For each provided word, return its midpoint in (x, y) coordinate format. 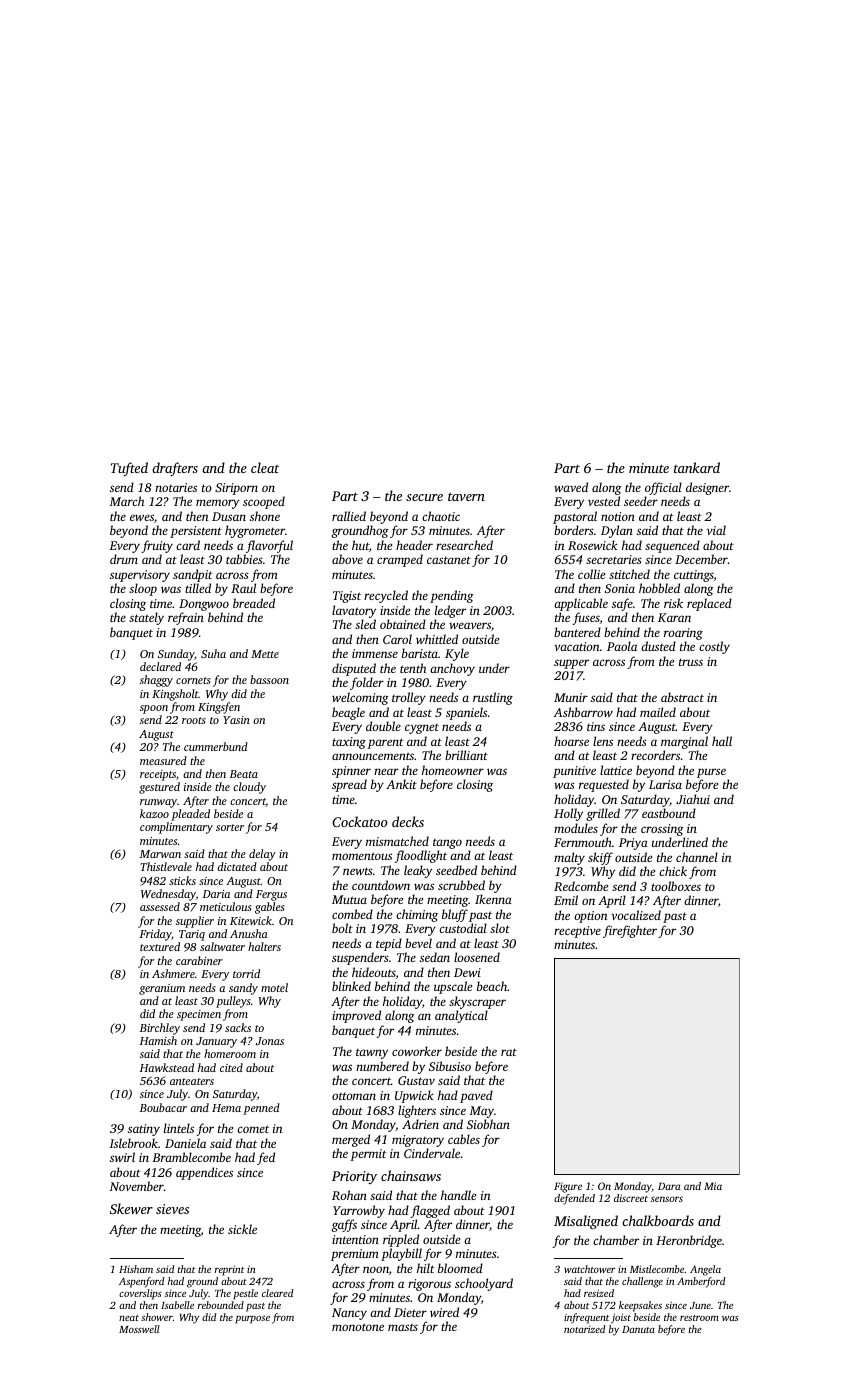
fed (266, 1158)
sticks (182, 880)
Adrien (420, 1124)
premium (355, 1255)
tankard (697, 467)
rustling (493, 698)
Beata (244, 774)
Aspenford (142, 1282)
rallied (349, 516)
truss (691, 662)
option (590, 917)
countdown (381, 885)
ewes (142, 517)
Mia (713, 1186)
